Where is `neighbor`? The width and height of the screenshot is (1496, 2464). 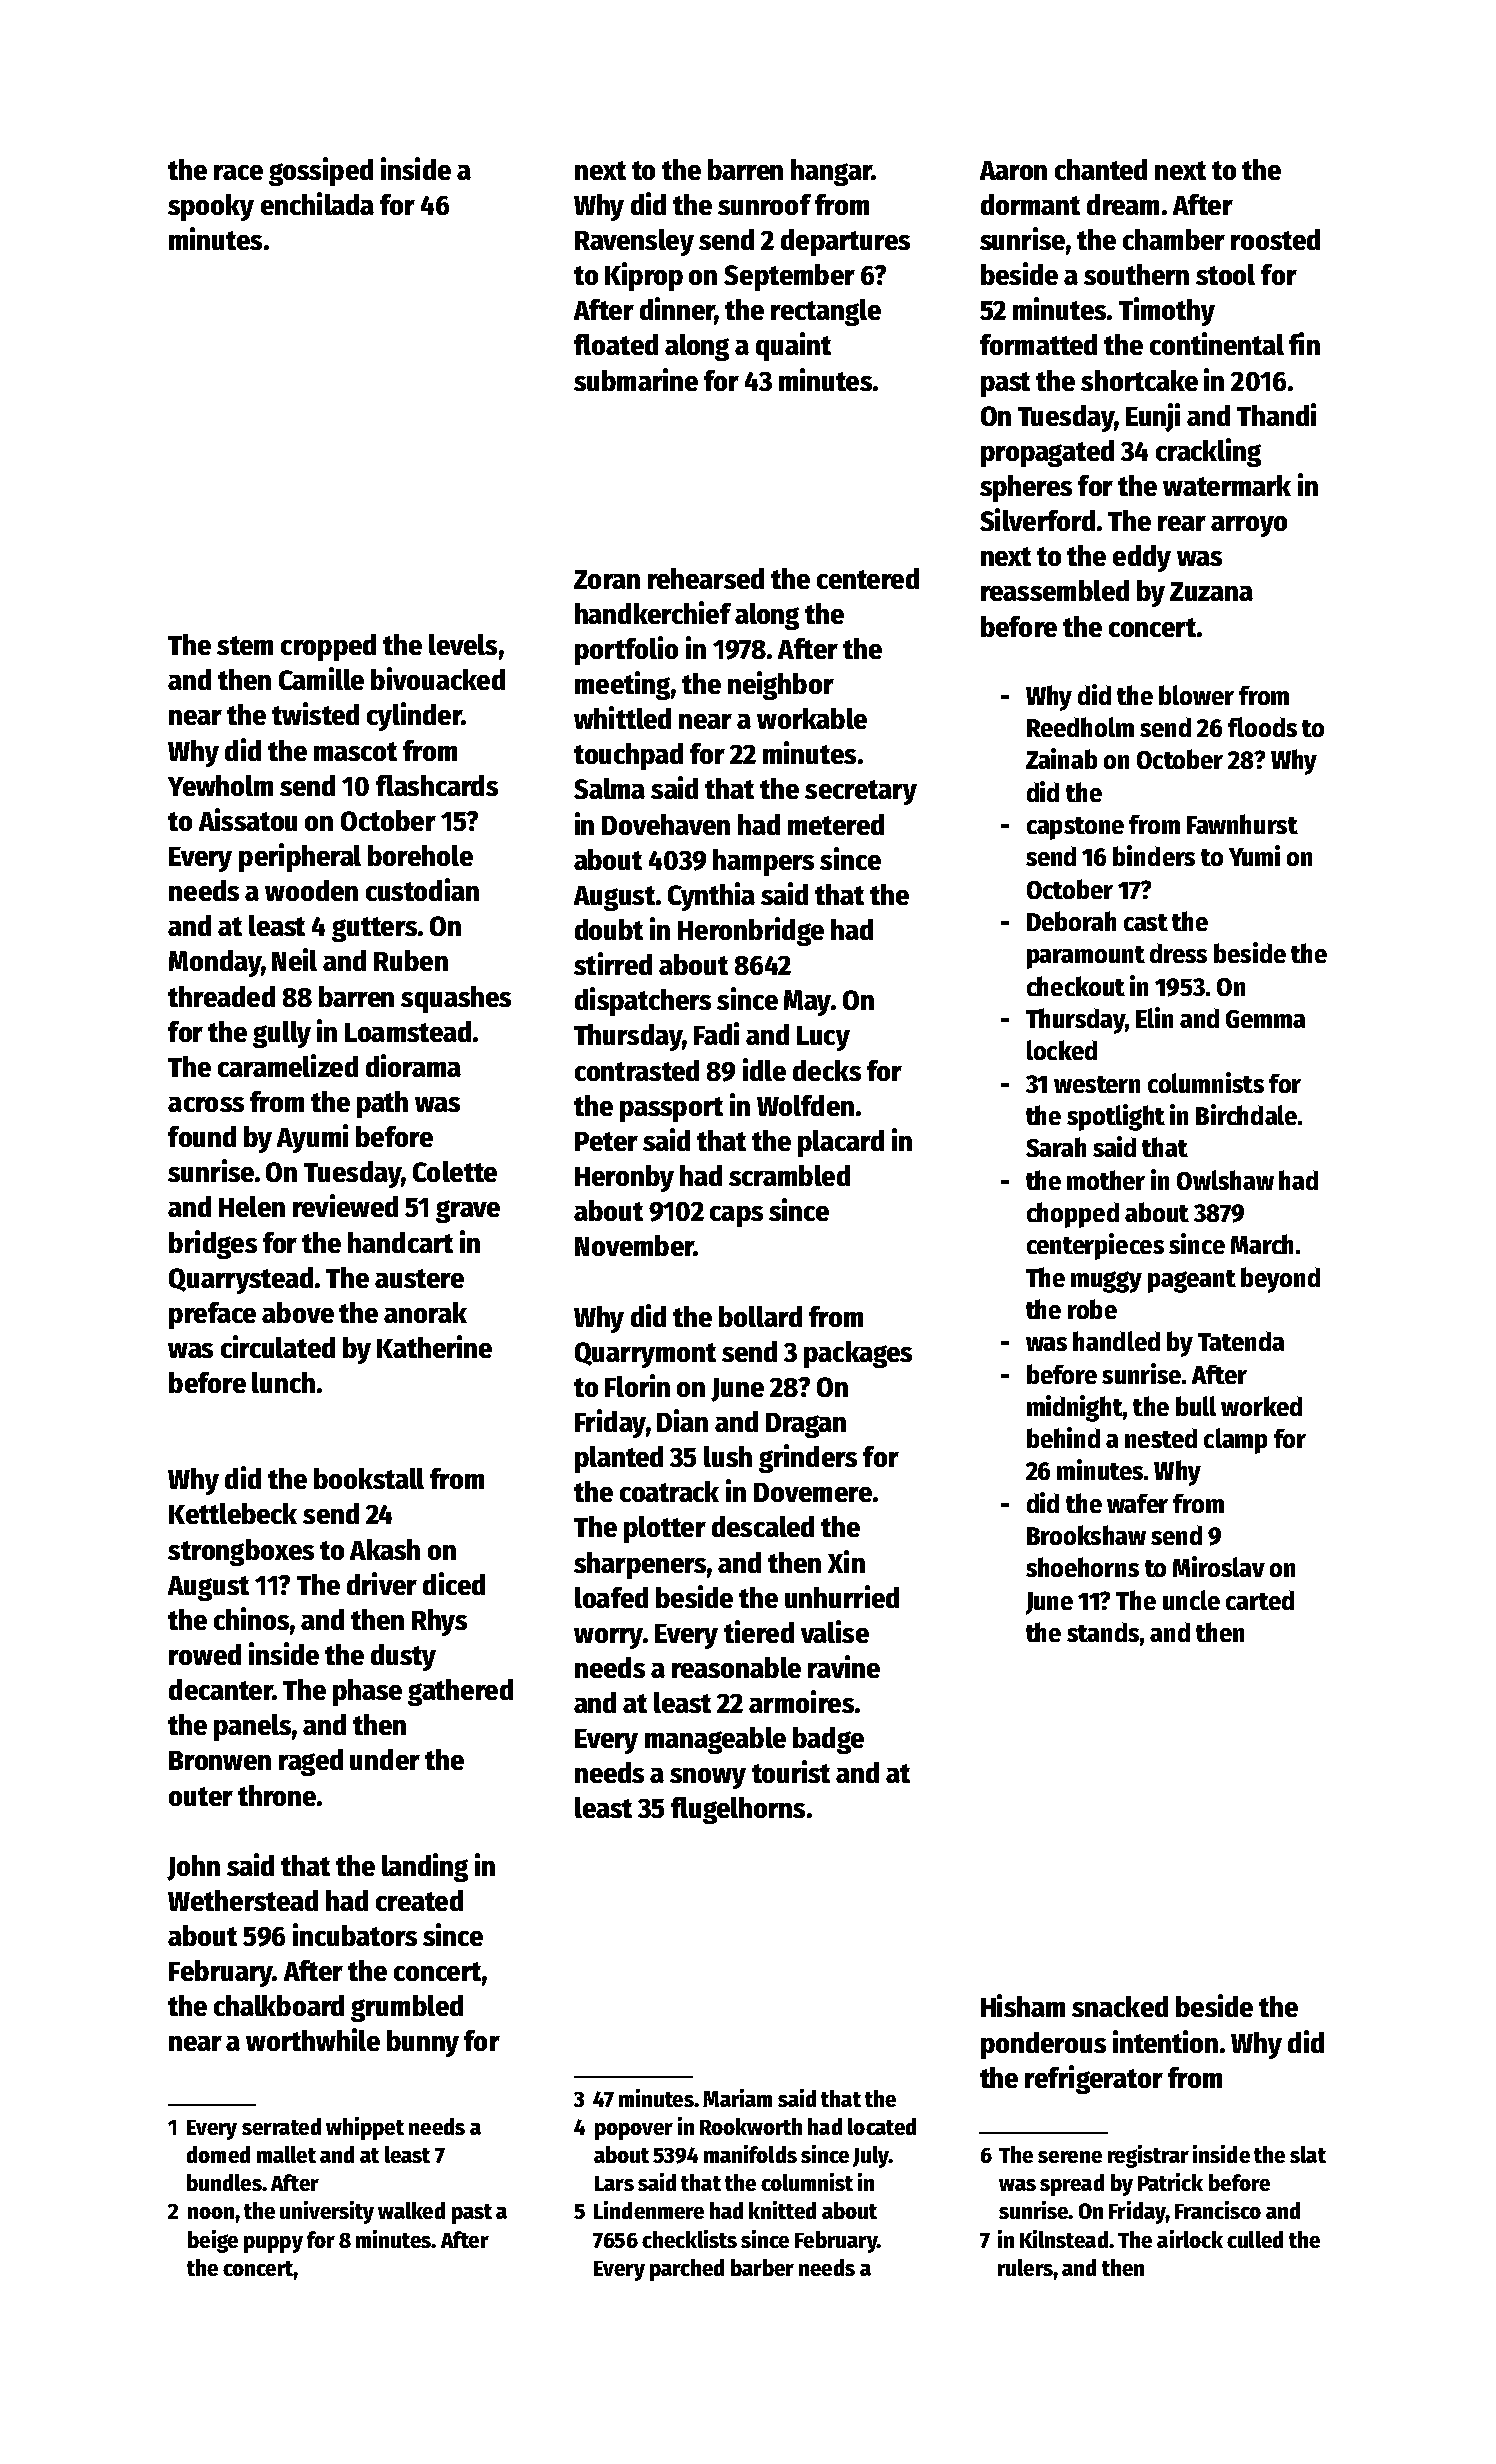
neighbor is located at coordinates (781, 685).
